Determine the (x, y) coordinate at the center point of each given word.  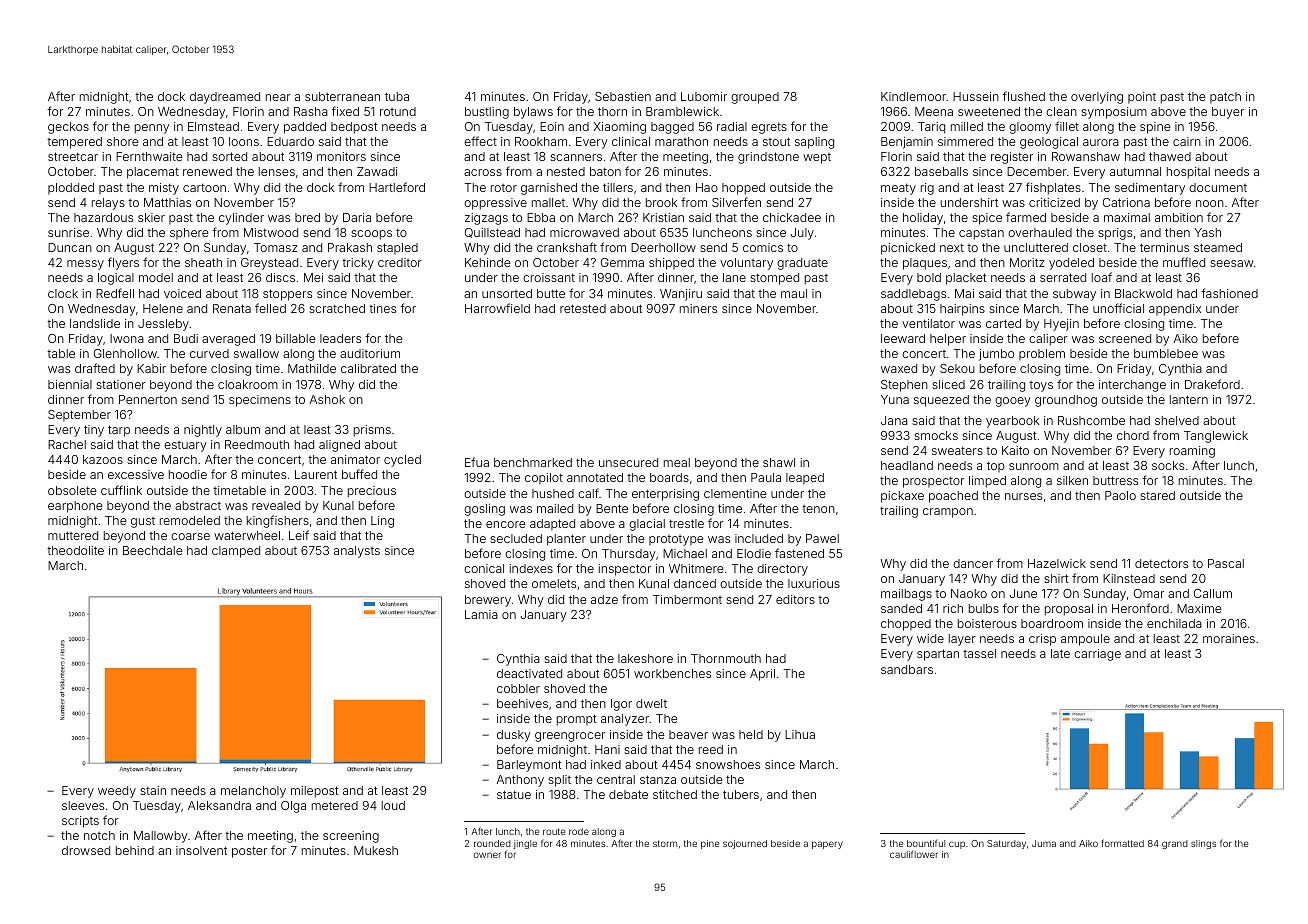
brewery (488, 601)
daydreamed (225, 98)
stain (153, 790)
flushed (1024, 96)
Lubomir (704, 96)
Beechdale (152, 550)
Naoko (969, 593)
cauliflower (914, 854)
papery (827, 845)
